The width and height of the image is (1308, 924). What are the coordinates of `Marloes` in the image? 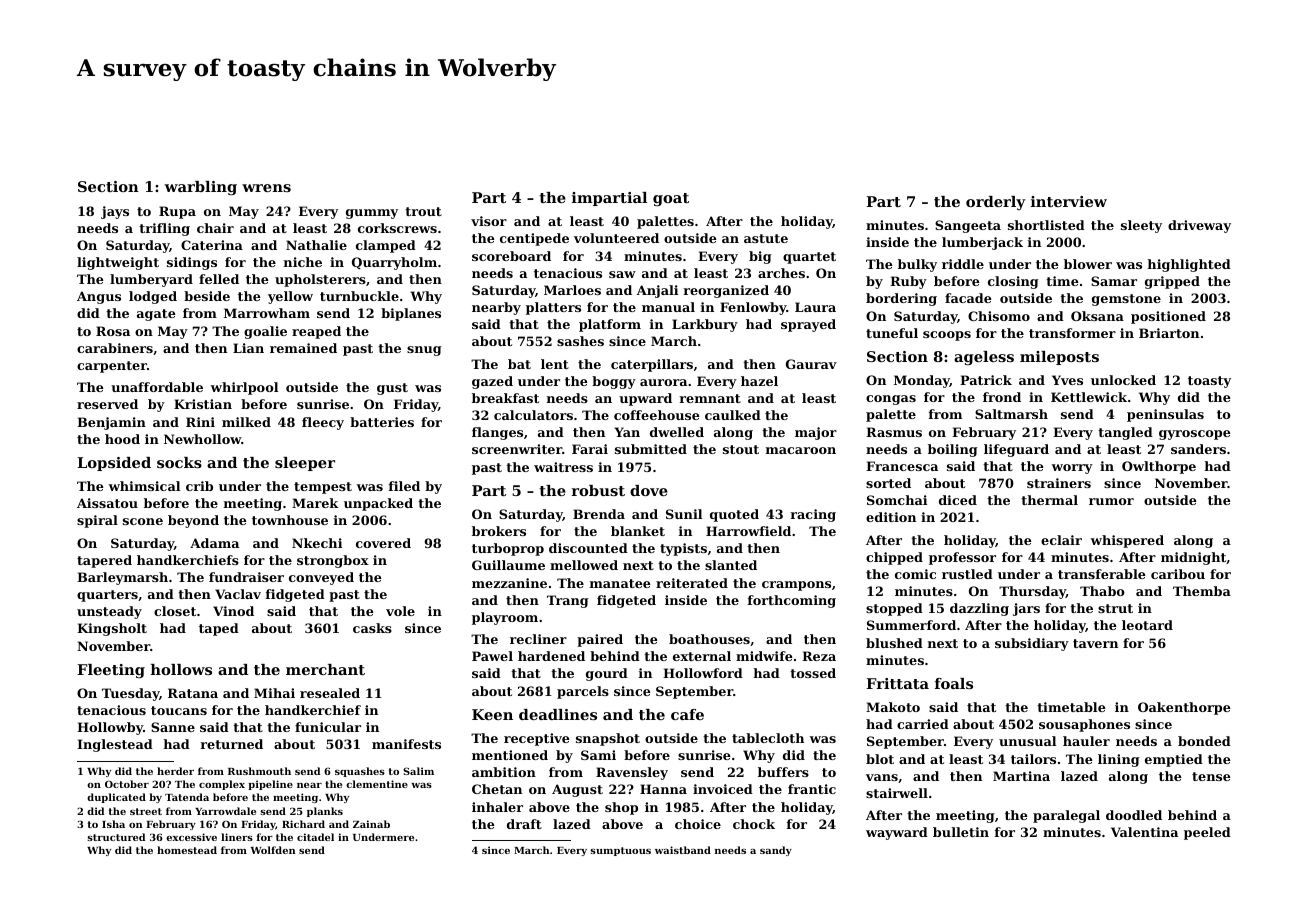 It's located at (572, 290).
